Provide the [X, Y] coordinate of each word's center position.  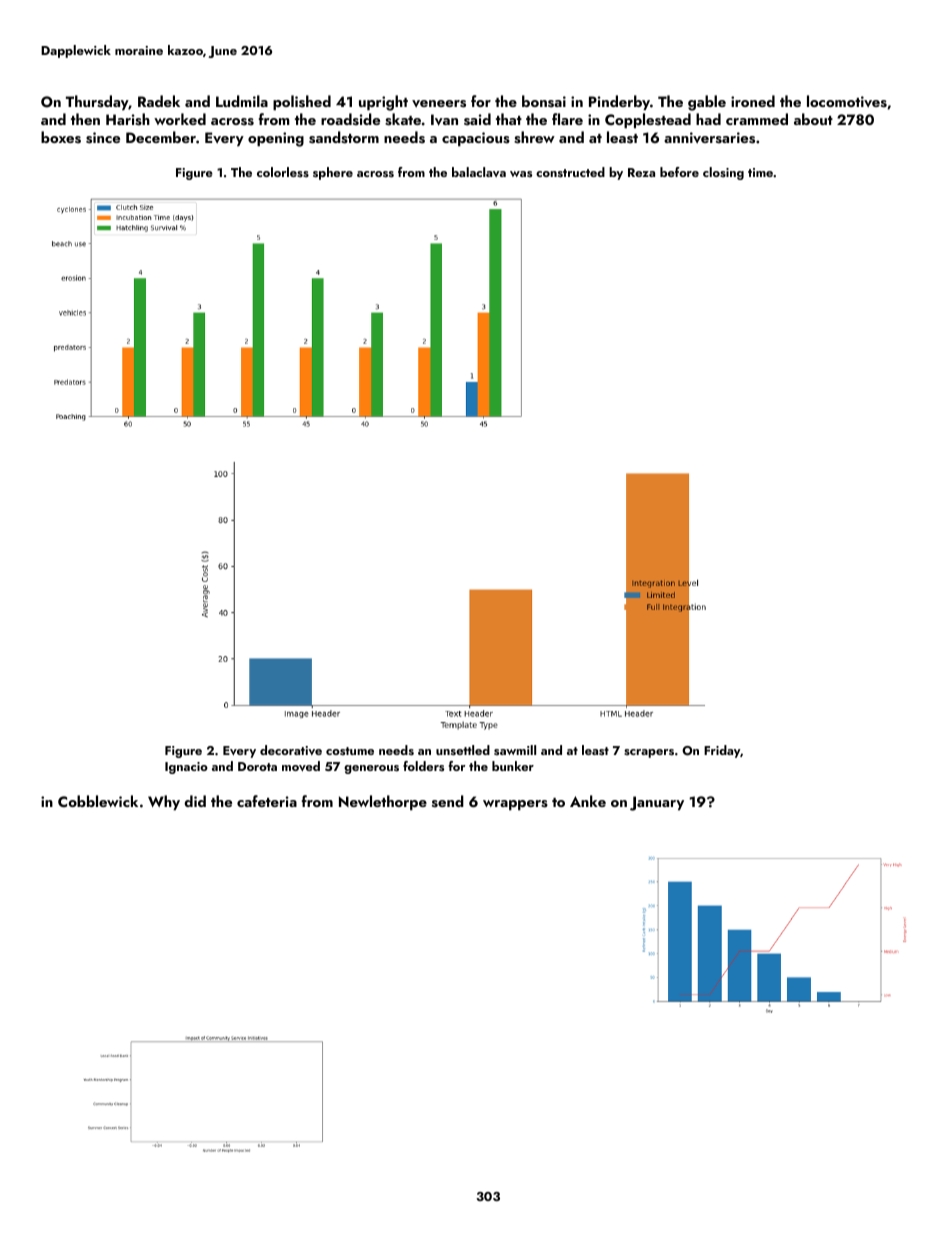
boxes [61, 137]
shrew [534, 137]
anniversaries [709, 138]
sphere [333, 173]
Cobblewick [98, 801]
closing [723, 173]
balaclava [479, 172]
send [448, 801]
